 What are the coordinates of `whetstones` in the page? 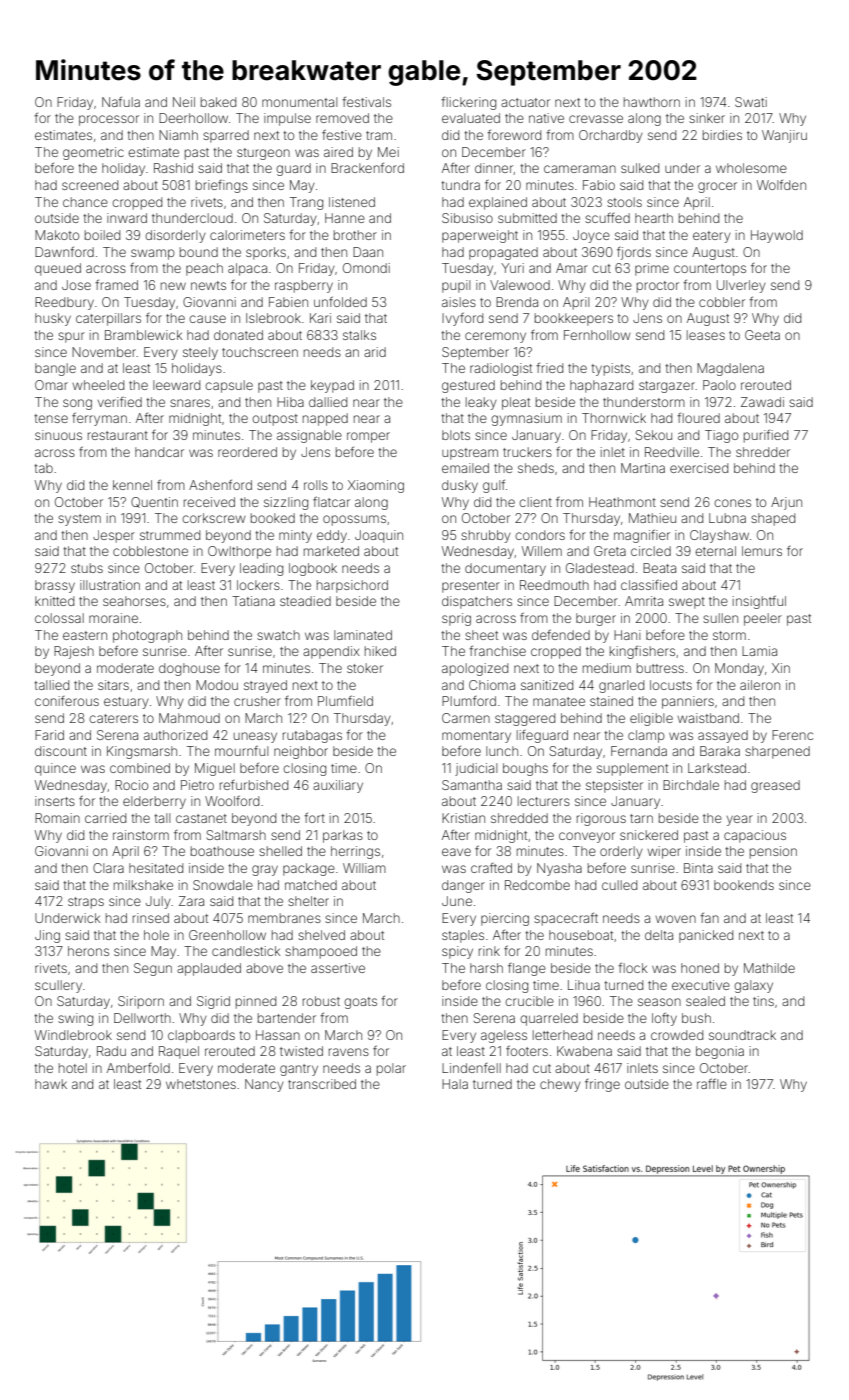 It's located at (201, 1084).
